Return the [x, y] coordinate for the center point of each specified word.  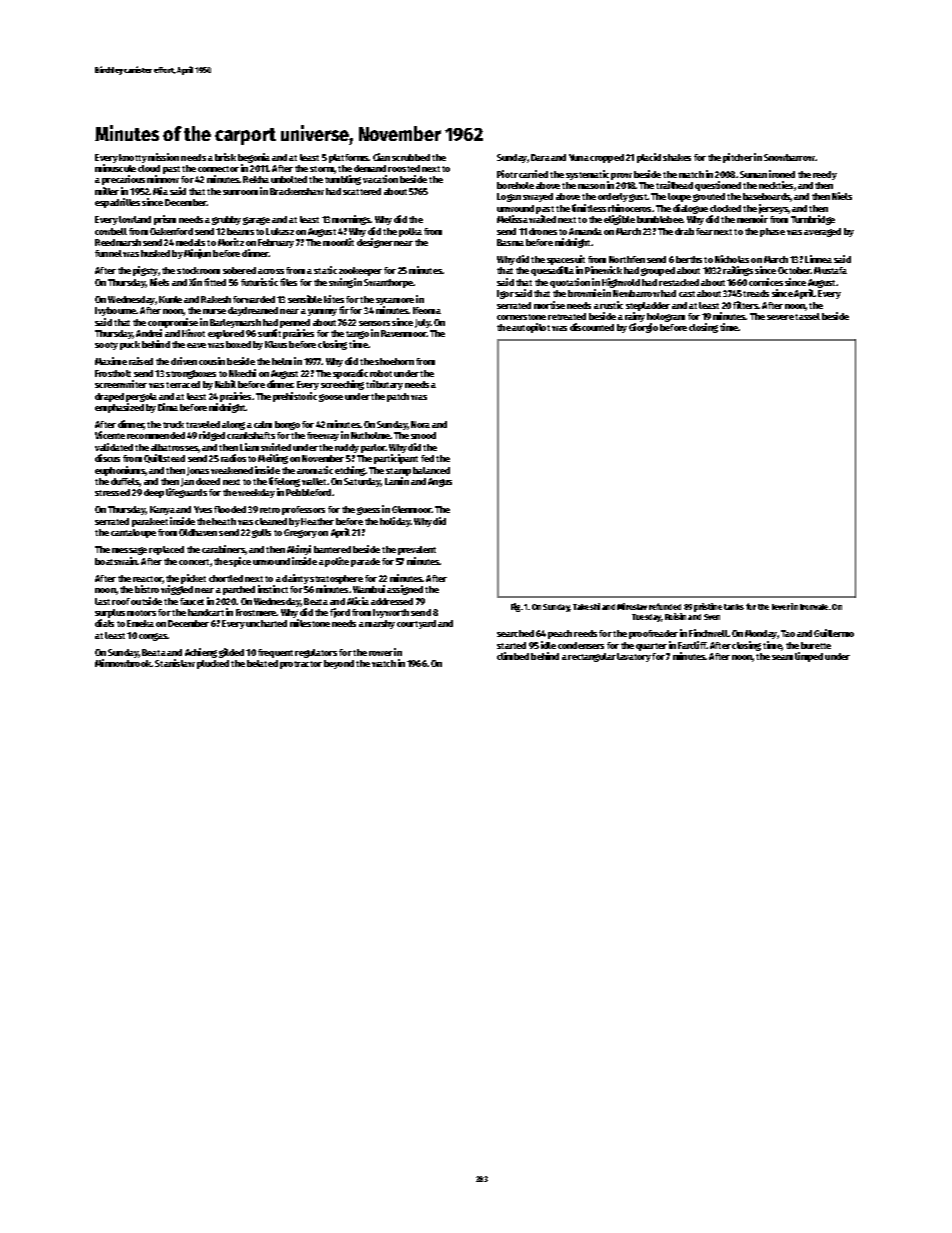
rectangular [592, 657]
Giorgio [643, 328]
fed [427, 458]
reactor [148, 580]
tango [357, 335]
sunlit [269, 333]
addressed [392, 601]
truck [173, 424]
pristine [708, 607]
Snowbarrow [789, 157]
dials [104, 623]
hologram [666, 317]
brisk [225, 157]
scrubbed [411, 157]
